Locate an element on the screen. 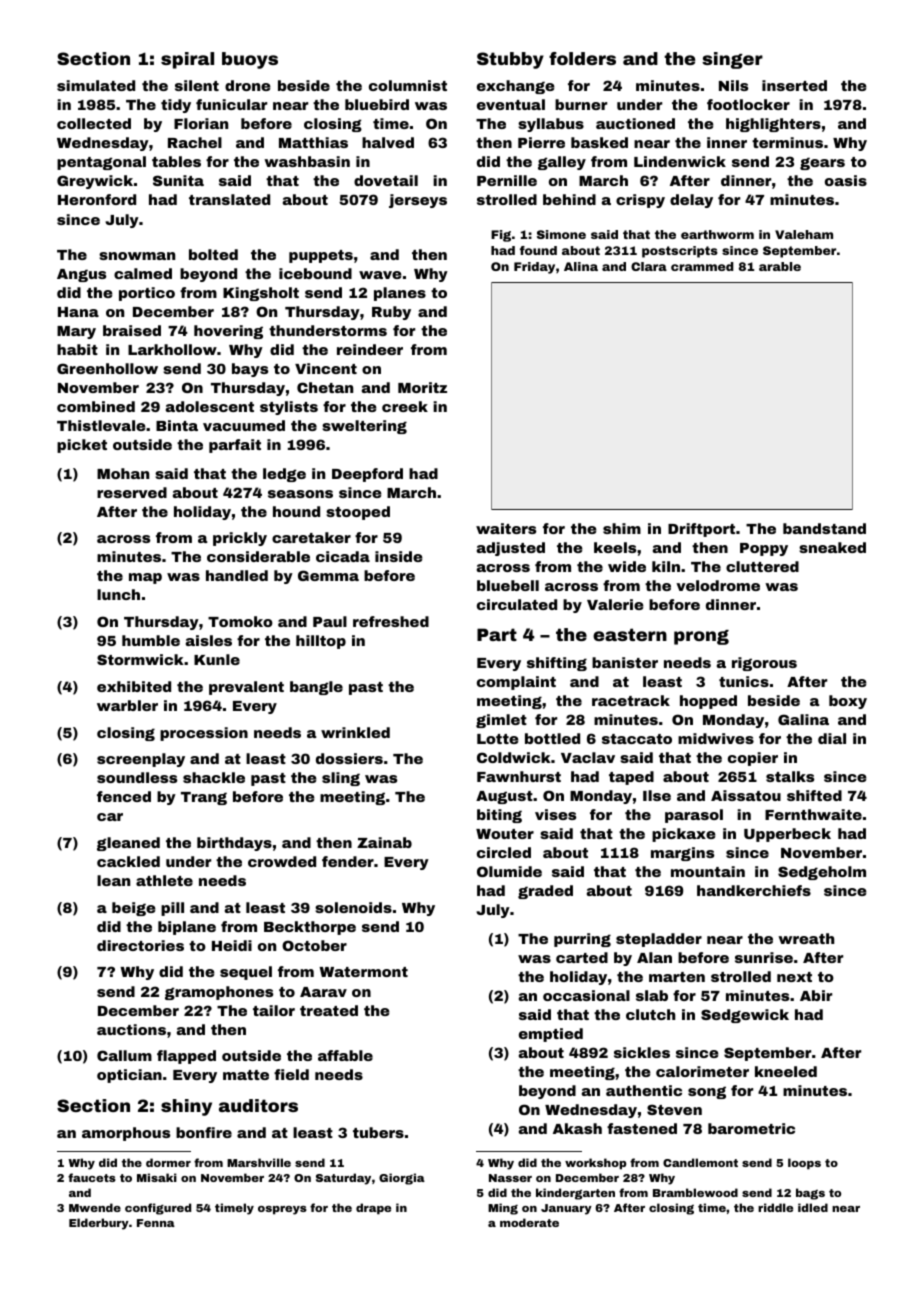 This screenshot has height=1308, width=924. Pernille is located at coordinates (507, 180).
